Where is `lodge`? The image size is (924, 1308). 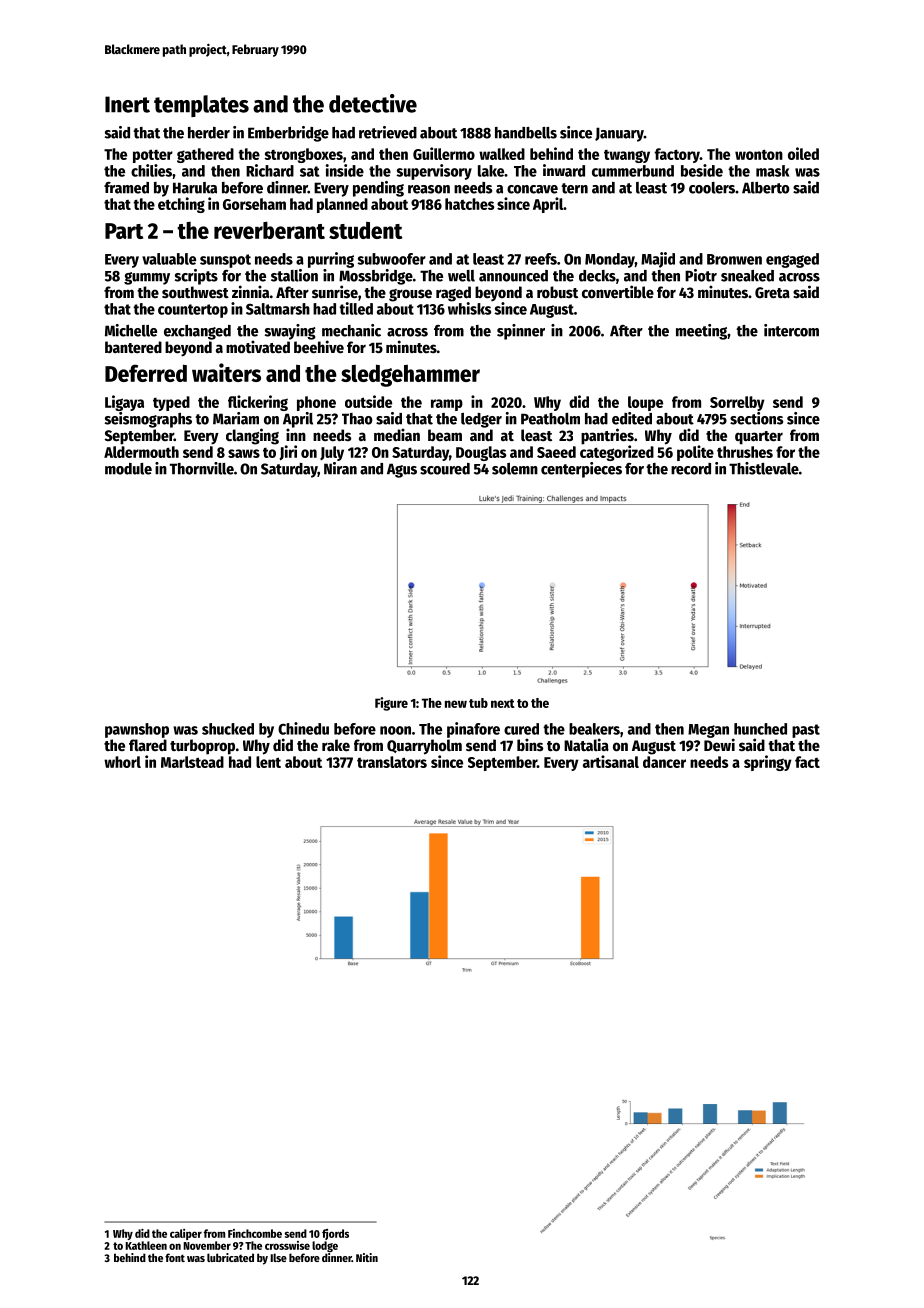 lodge is located at coordinates (325, 1246).
